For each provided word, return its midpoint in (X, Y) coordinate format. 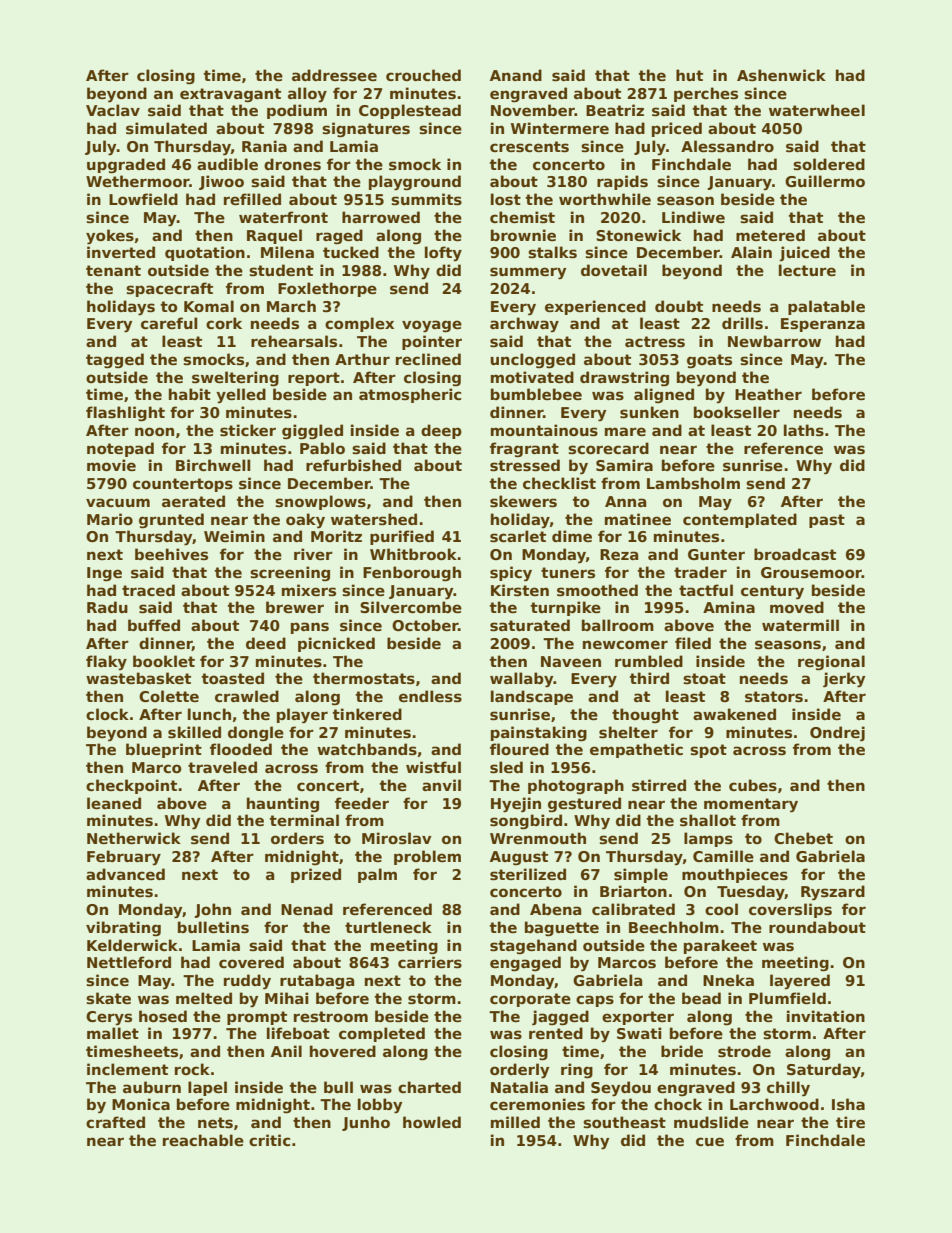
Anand (516, 75)
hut (689, 75)
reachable (203, 1140)
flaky (106, 663)
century (772, 592)
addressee (334, 75)
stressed (525, 465)
